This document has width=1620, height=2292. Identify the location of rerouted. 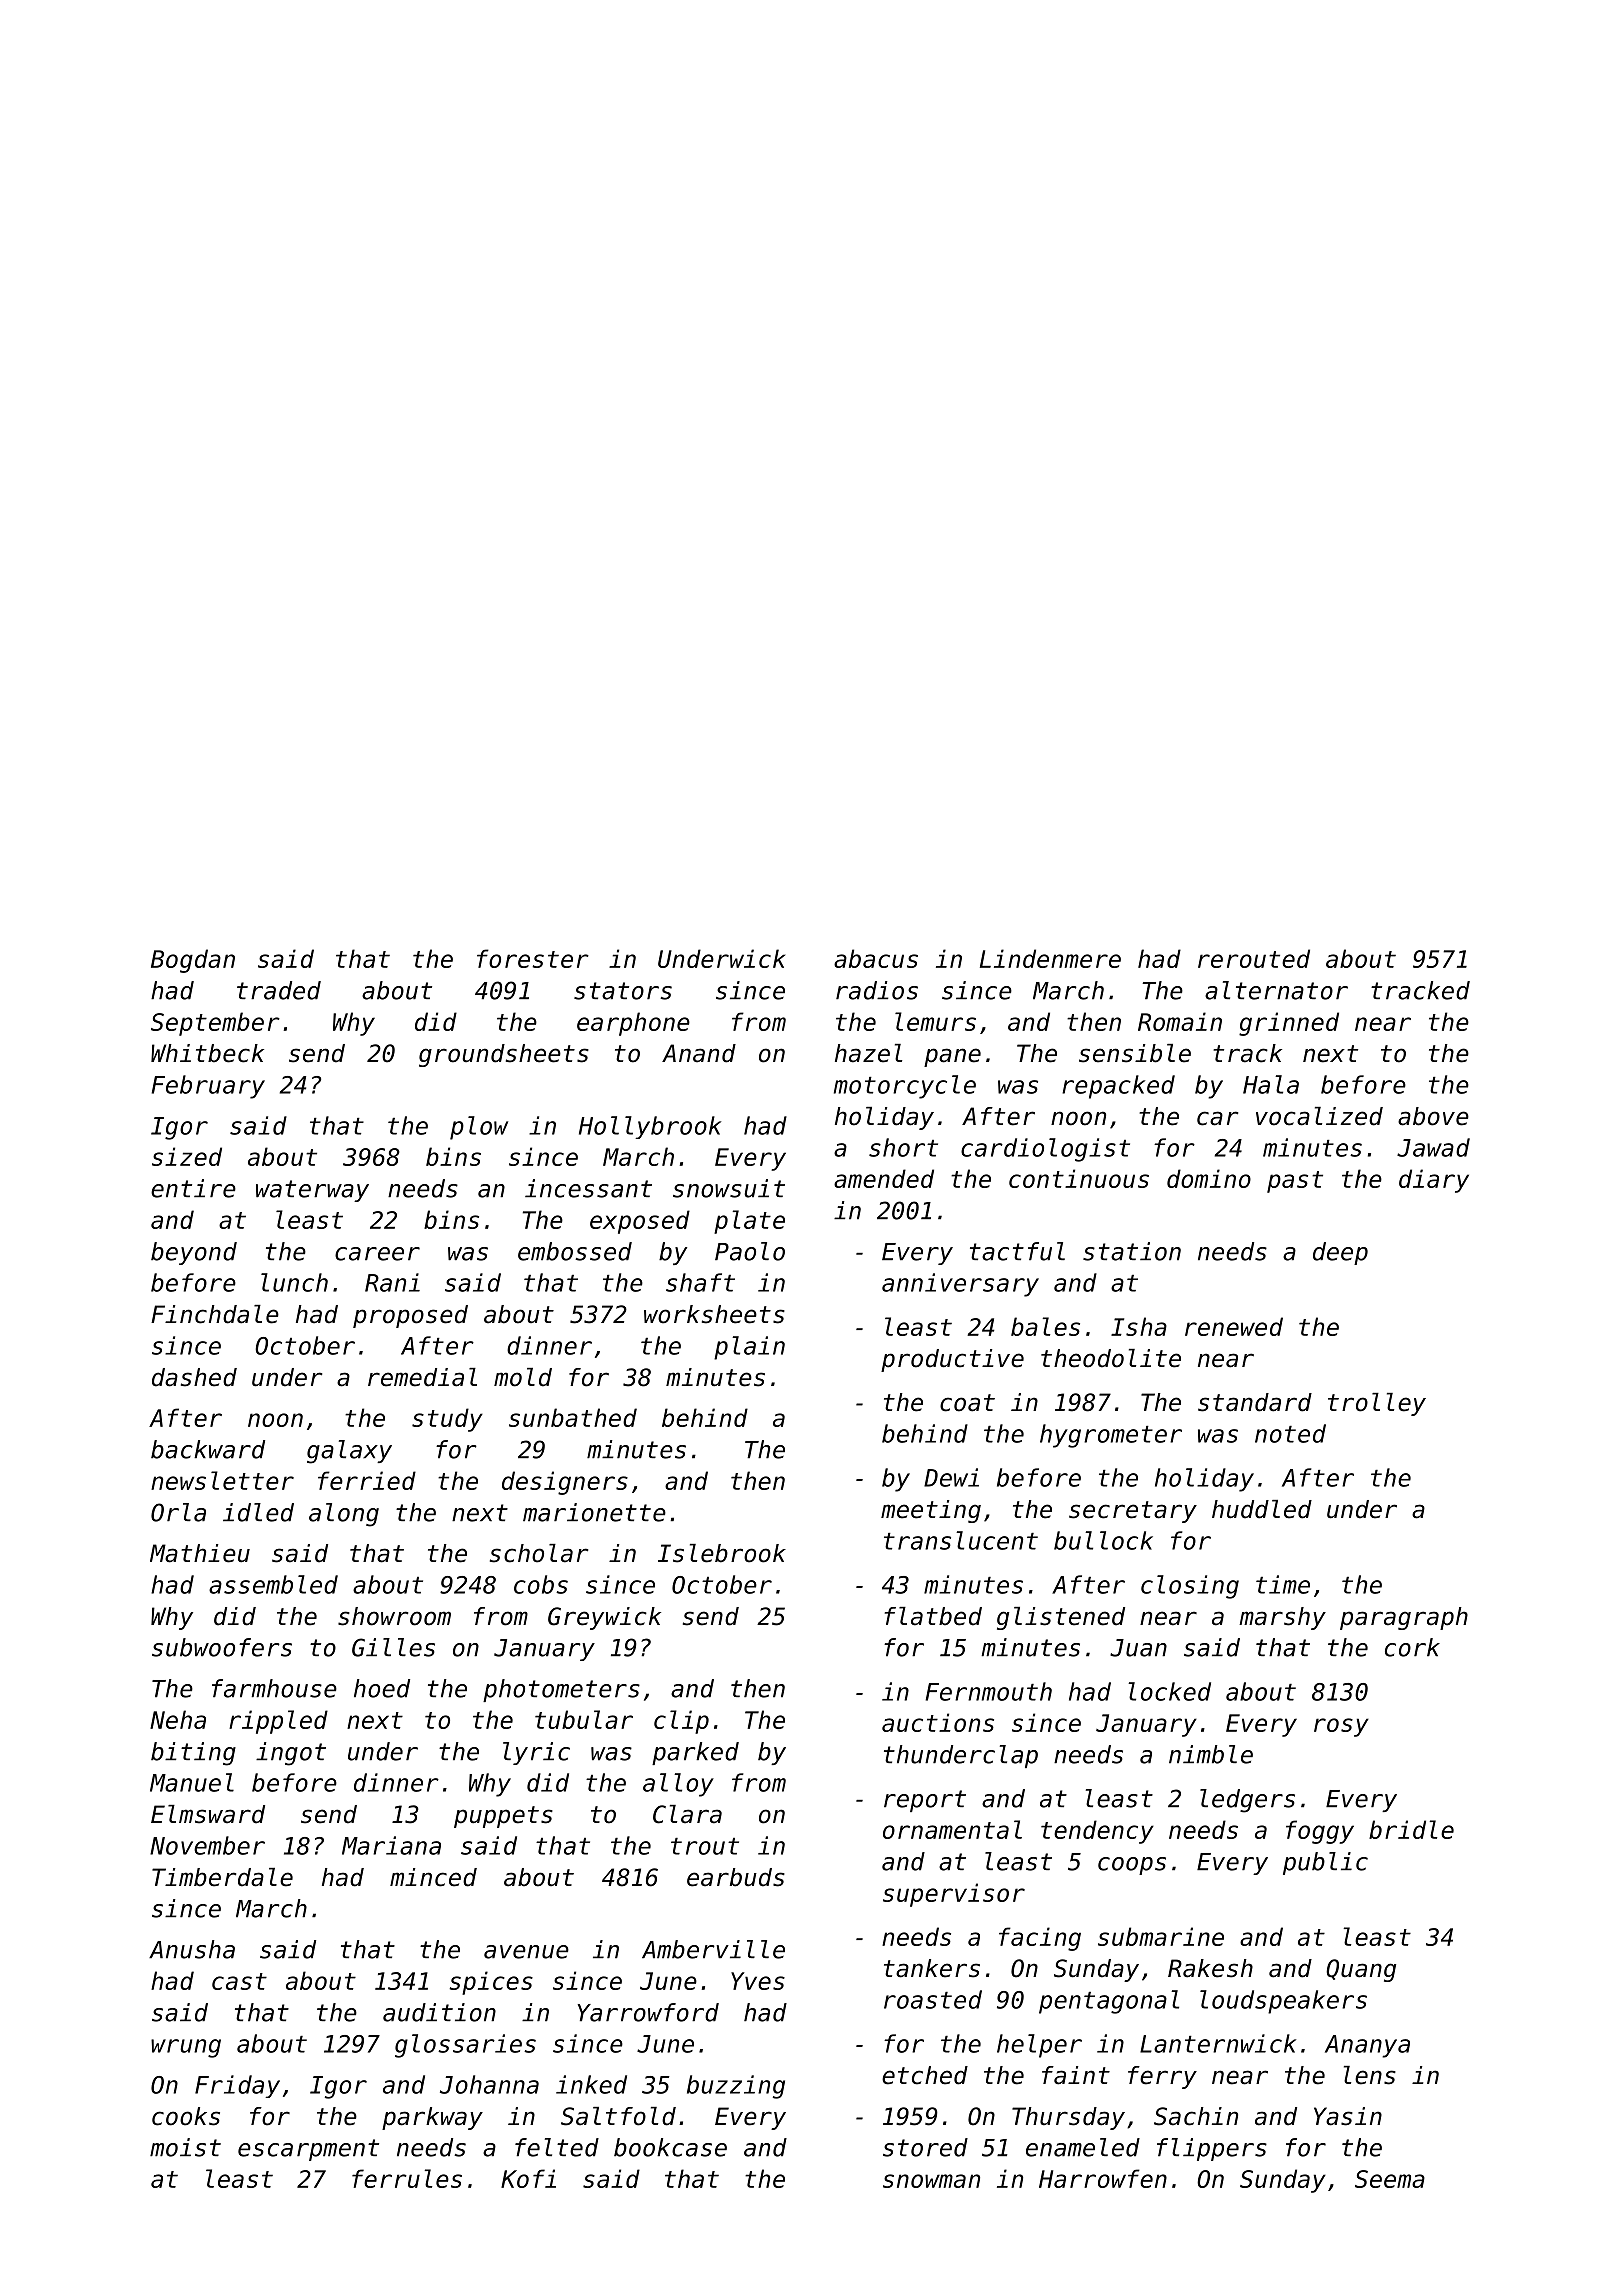
(1254, 958).
